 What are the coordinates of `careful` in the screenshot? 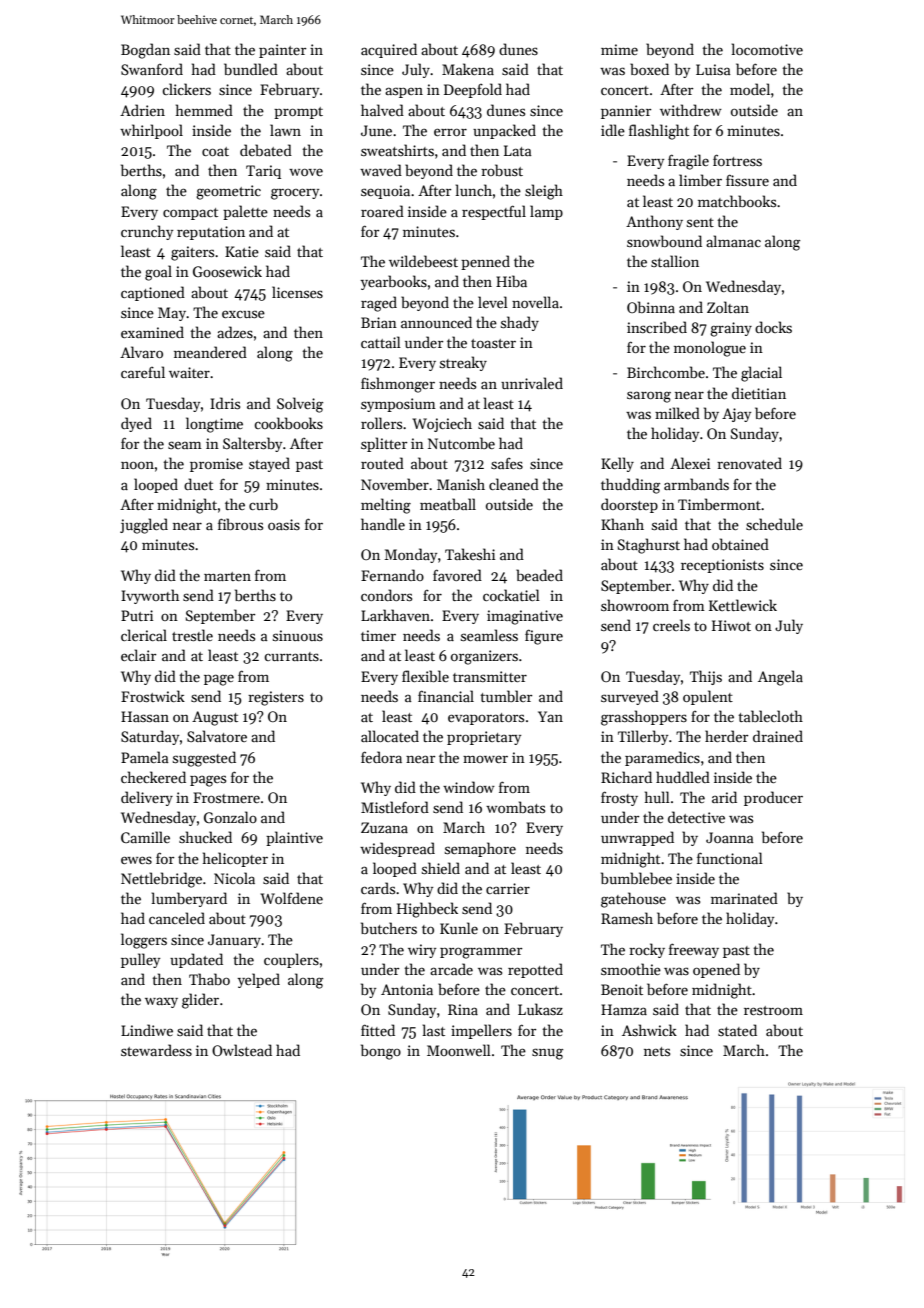 It's located at (143, 372).
